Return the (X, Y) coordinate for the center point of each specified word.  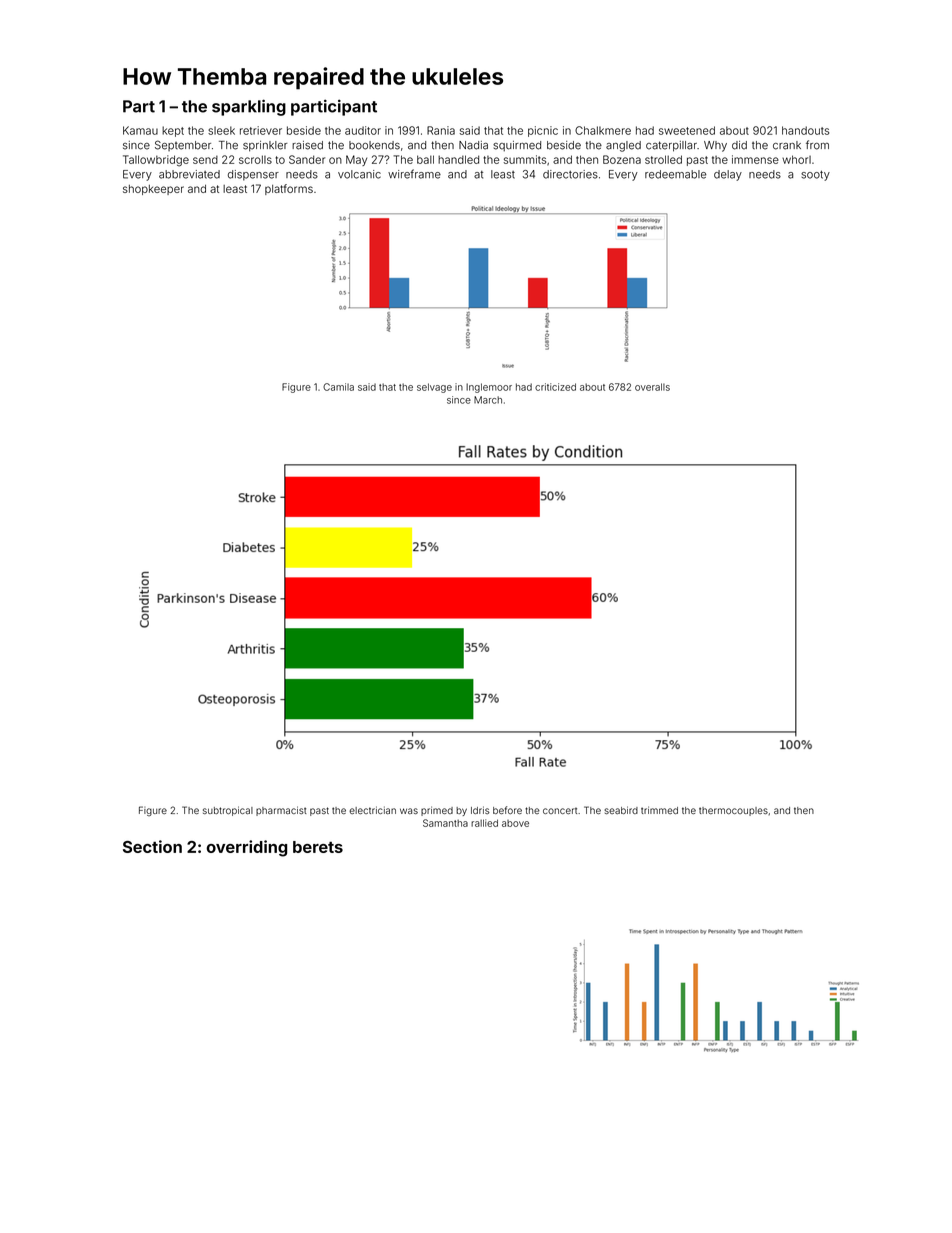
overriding (246, 848)
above (515, 823)
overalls (652, 387)
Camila (338, 387)
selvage (434, 388)
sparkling (249, 107)
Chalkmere (603, 130)
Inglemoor (489, 388)
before (507, 810)
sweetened (687, 130)
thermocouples (733, 811)
